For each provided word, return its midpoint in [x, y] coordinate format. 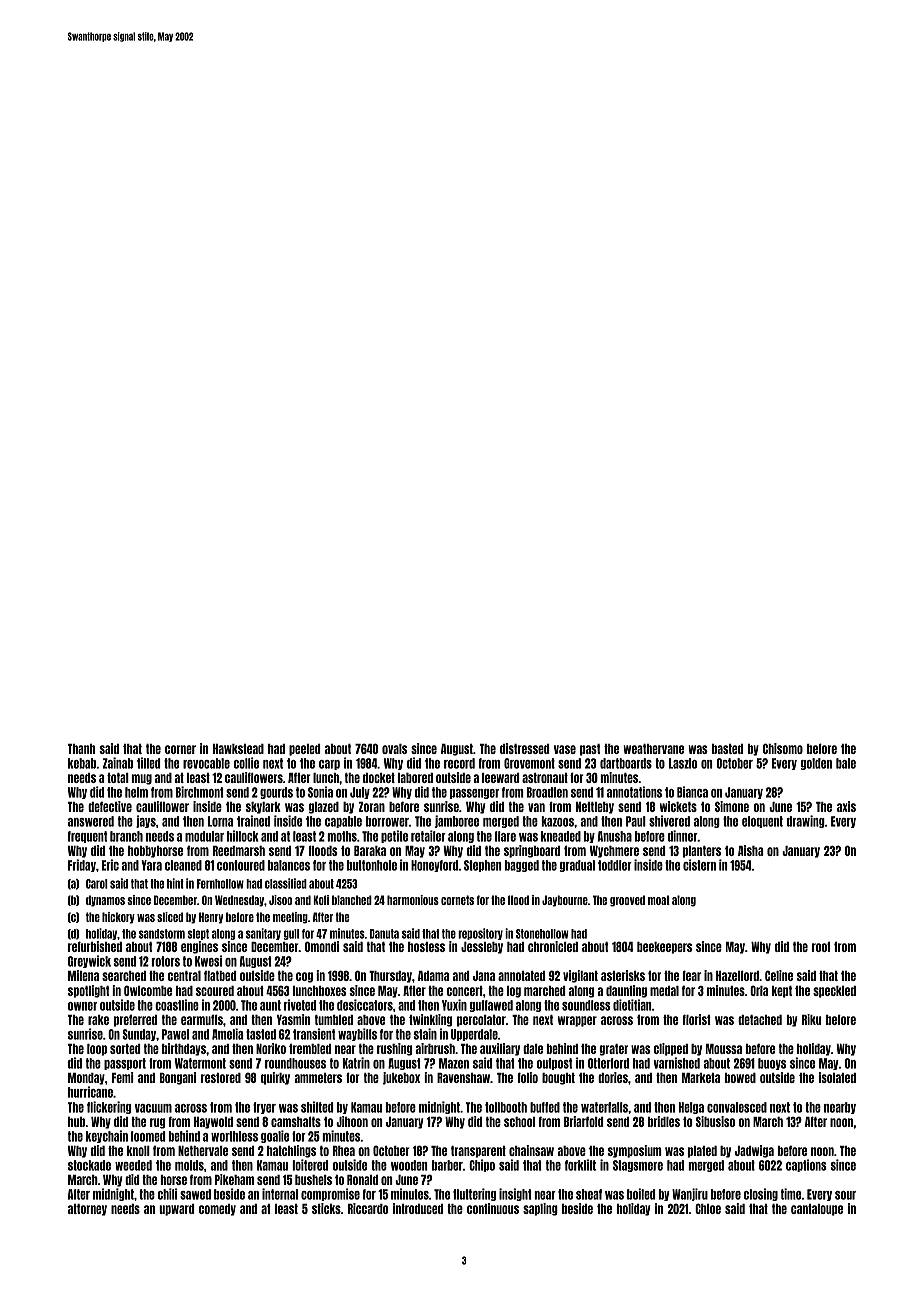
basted [727, 749]
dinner [683, 836]
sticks [326, 1208]
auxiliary [500, 1049]
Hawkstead [238, 749]
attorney [87, 1210]
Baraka [370, 851]
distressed [525, 748]
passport [125, 1064]
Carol [97, 884]
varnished [676, 1063]
